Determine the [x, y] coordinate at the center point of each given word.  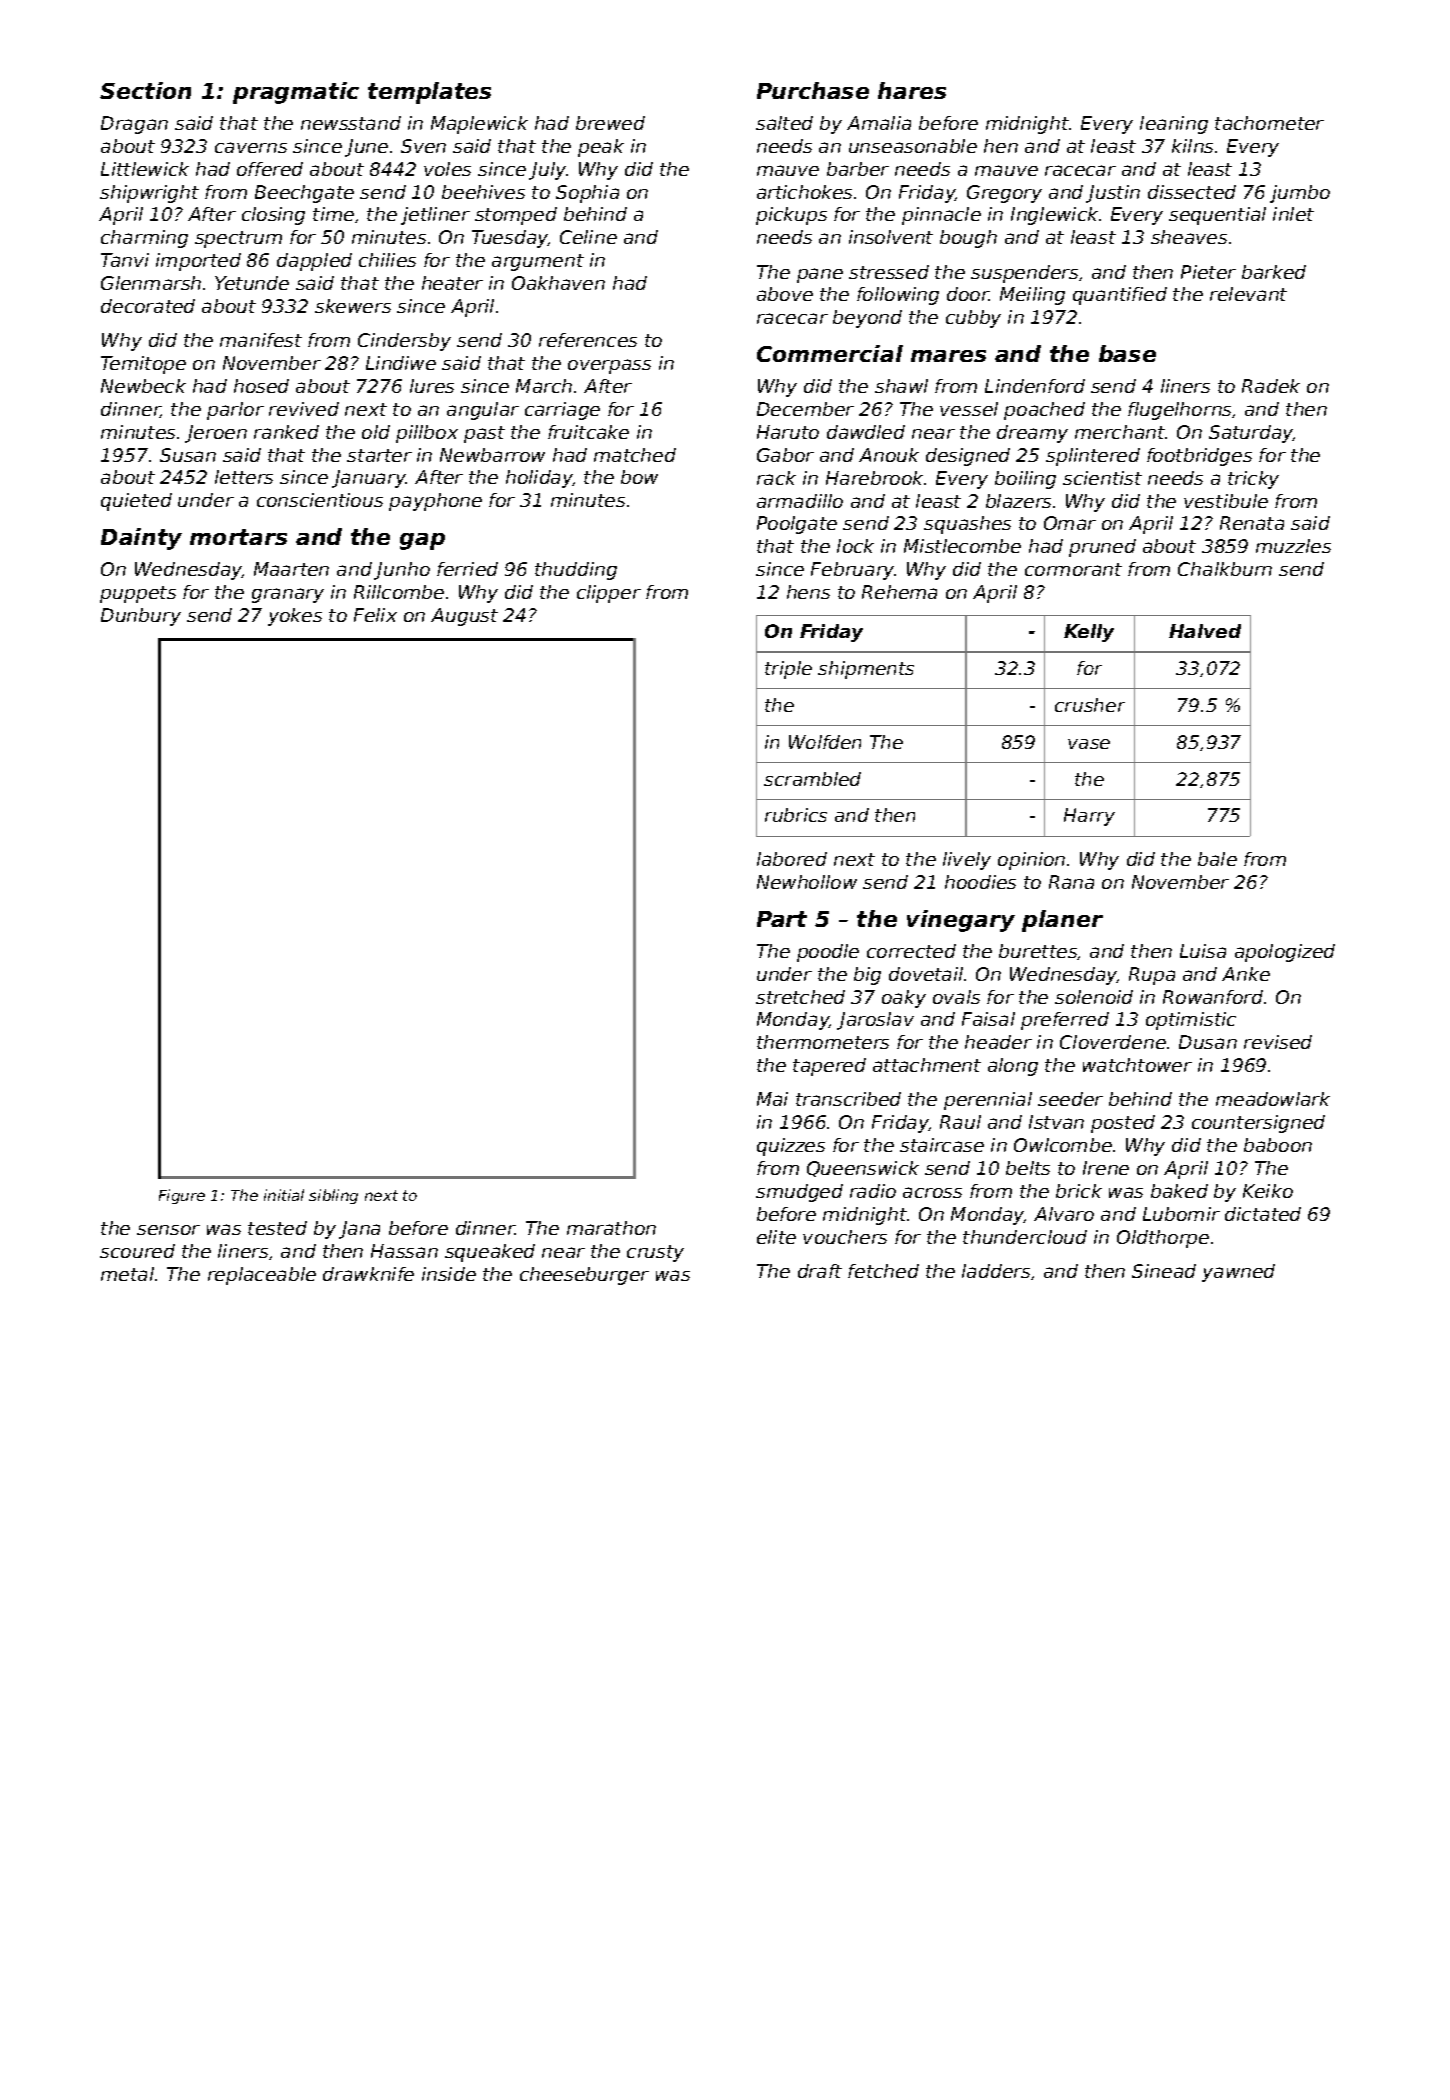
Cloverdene [1113, 1042]
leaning [1174, 125]
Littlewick [145, 169]
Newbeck [143, 386]
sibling [333, 1196]
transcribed [848, 1099]
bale [1217, 859]
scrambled [812, 779]
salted [784, 123]
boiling [1025, 480]
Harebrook [875, 478]
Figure [182, 1196]
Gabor [785, 455]
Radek [1271, 386]
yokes [295, 617]
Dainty [141, 539]
